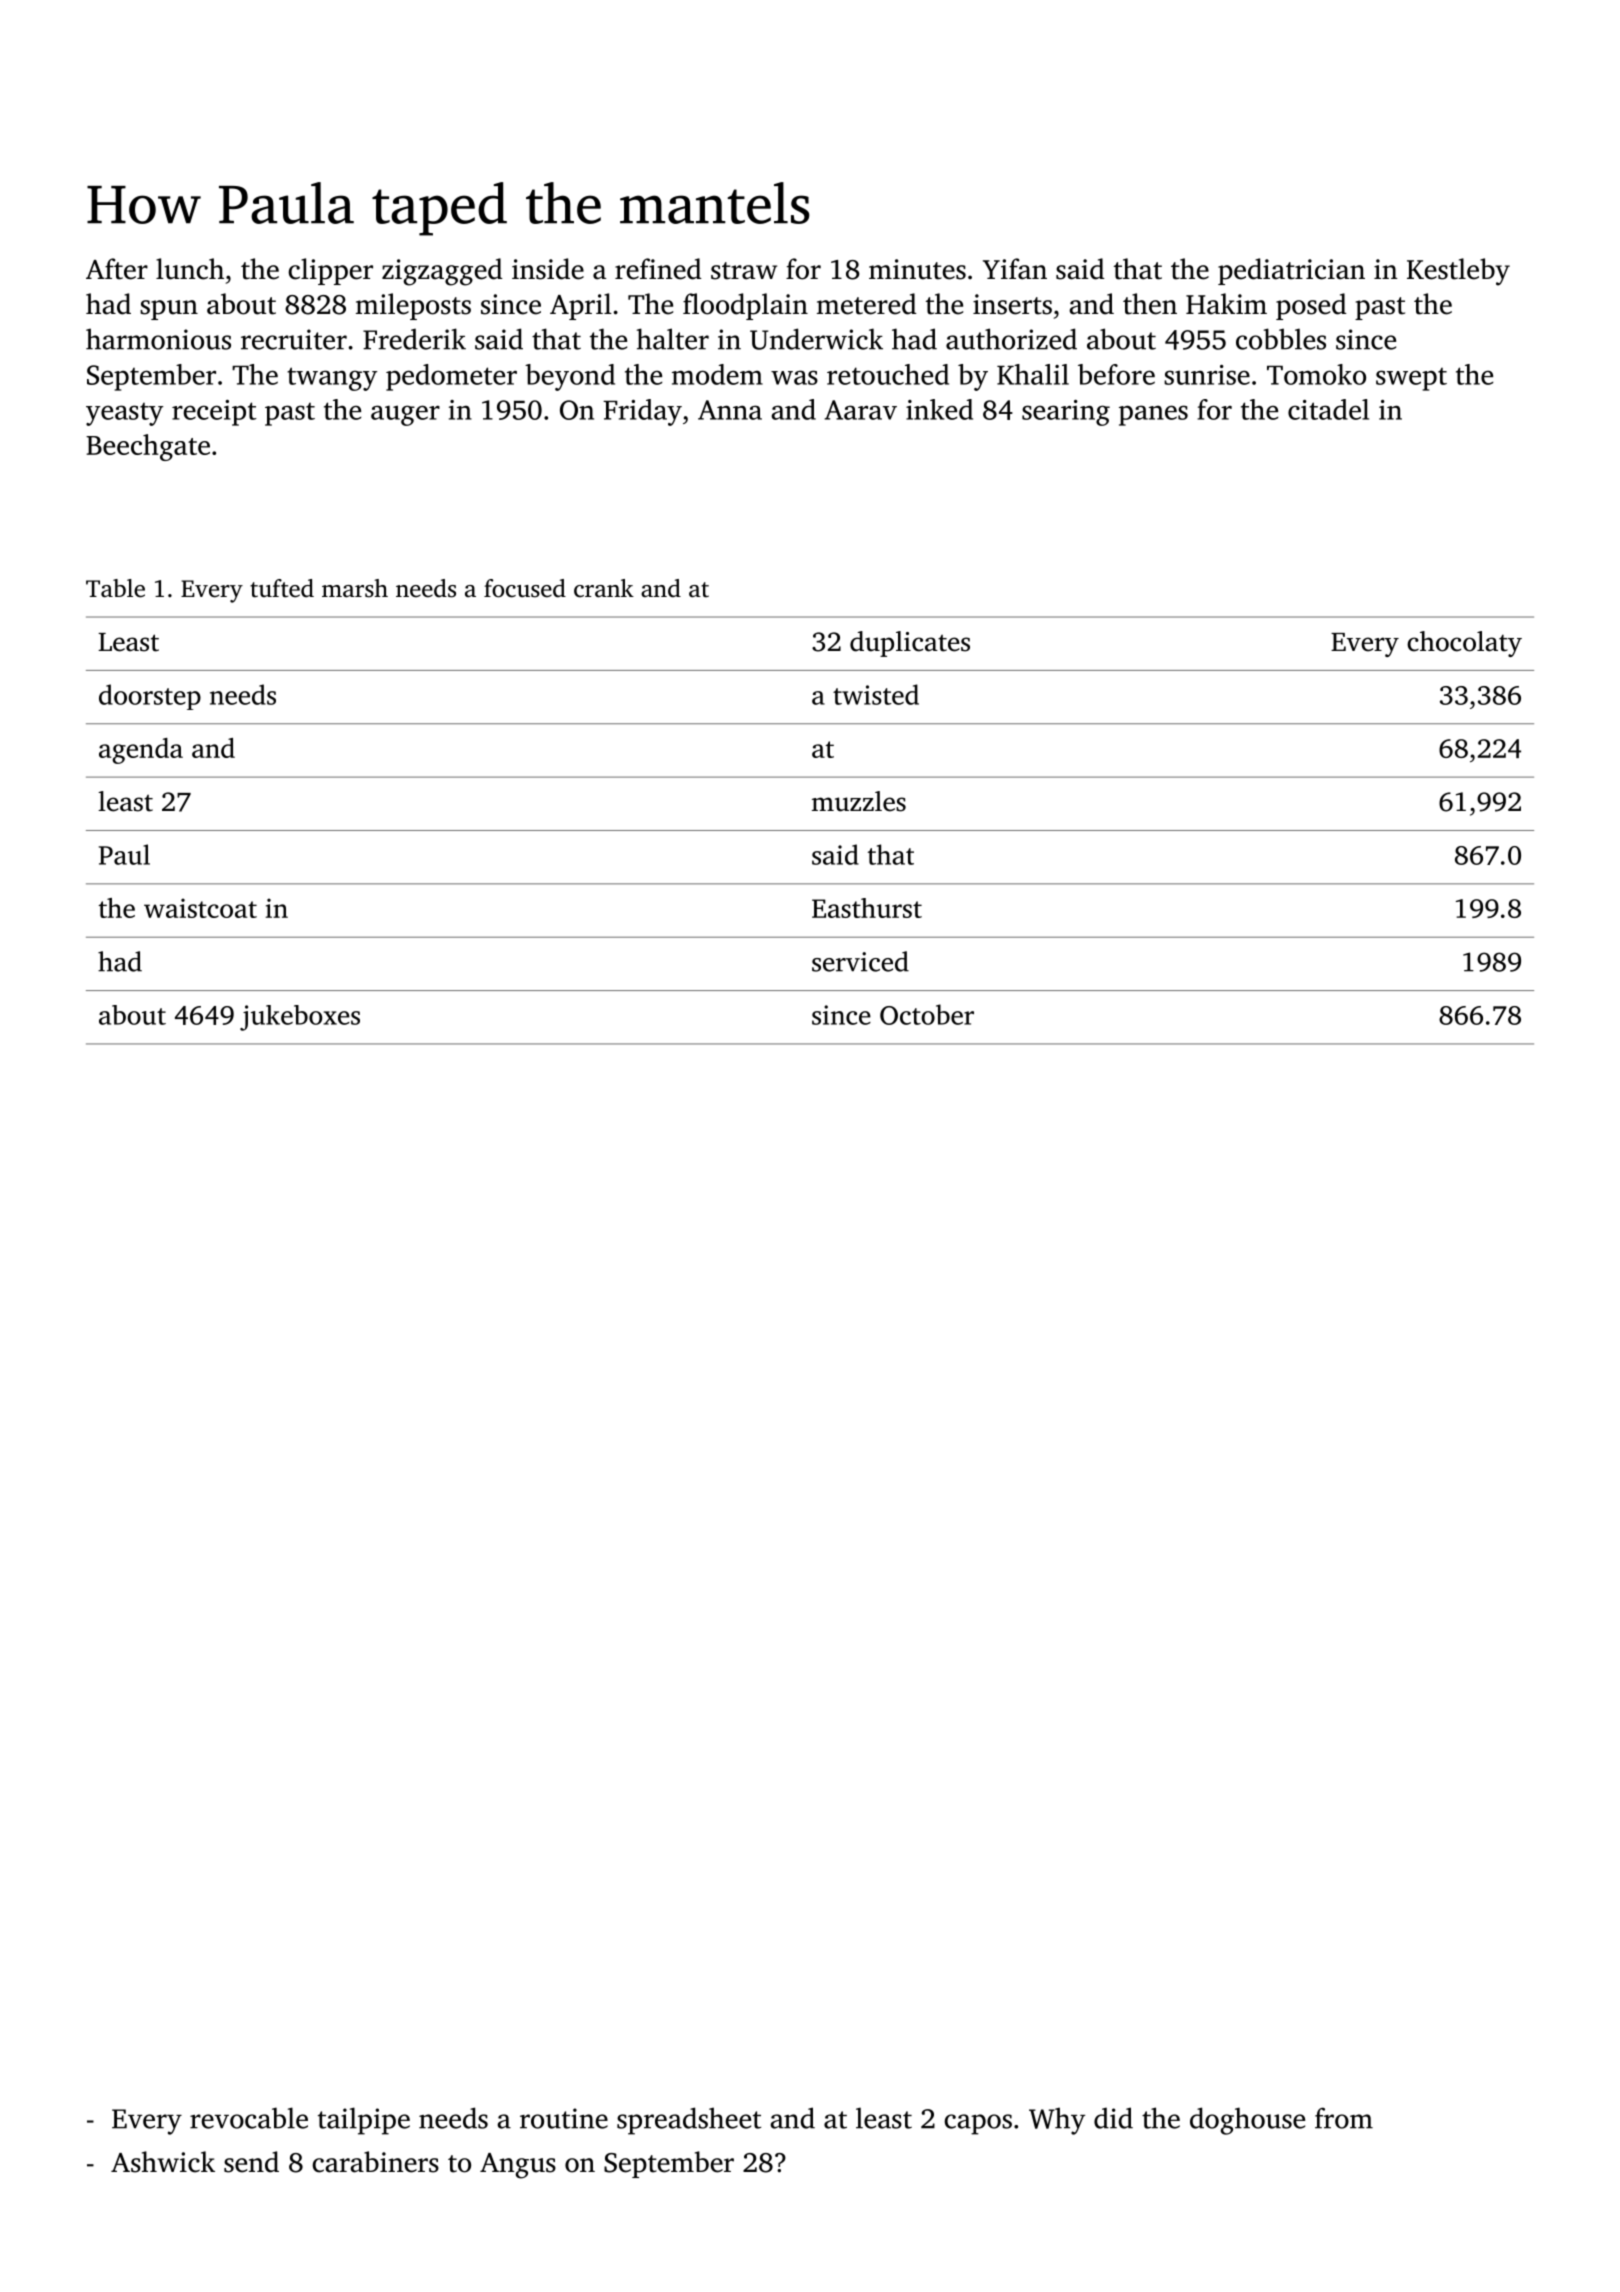 The image size is (1620, 2292). I want to click on mileposts, so click(413, 306).
